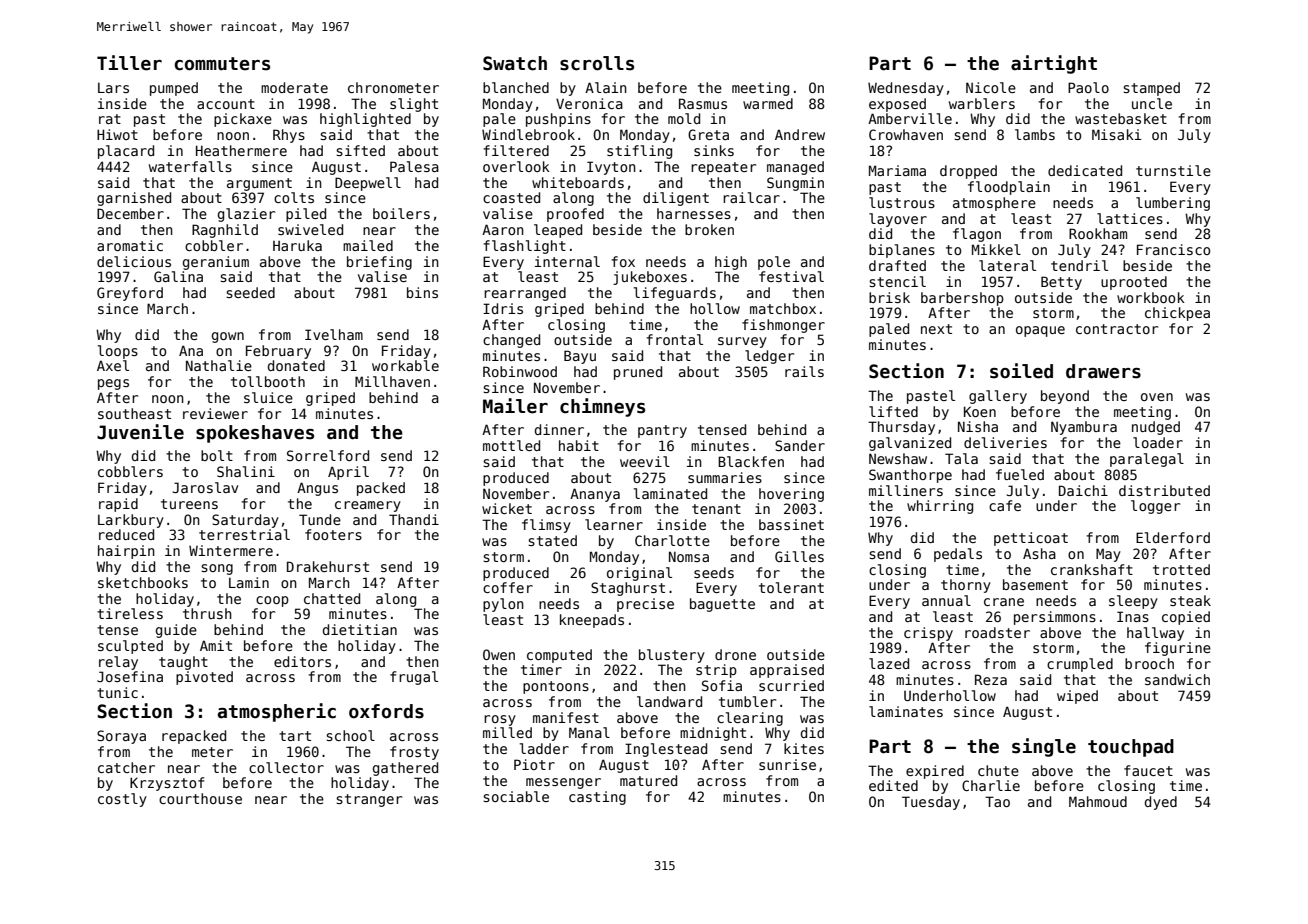 Image resolution: width=1308 pixels, height=924 pixels. I want to click on Swatch, so click(515, 63).
